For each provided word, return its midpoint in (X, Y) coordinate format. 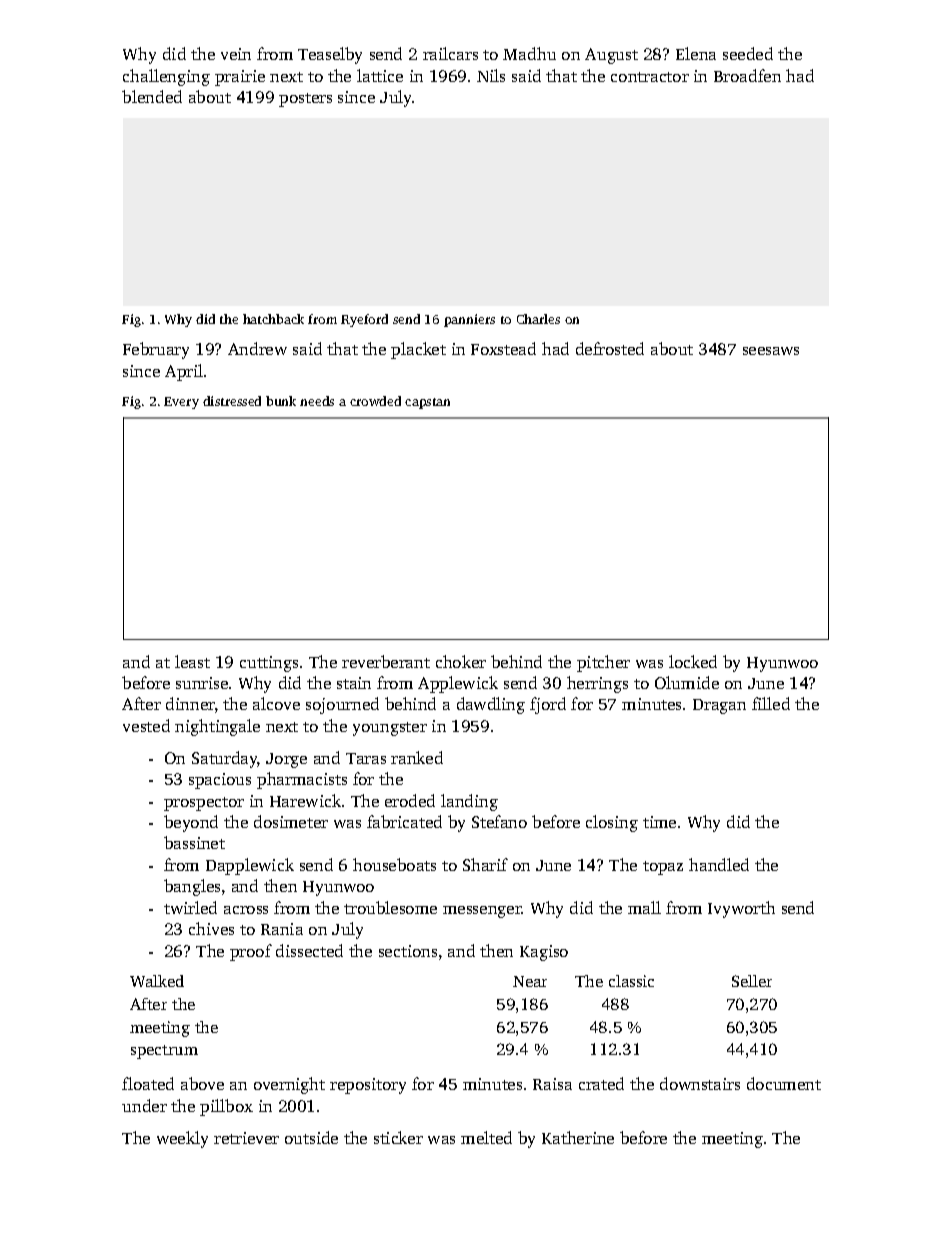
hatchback (273, 319)
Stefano (499, 821)
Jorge (286, 760)
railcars (450, 53)
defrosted (610, 348)
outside (311, 1137)
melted (486, 1137)
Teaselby (330, 55)
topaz (663, 868)
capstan (427, 403)
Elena (696, 53)
